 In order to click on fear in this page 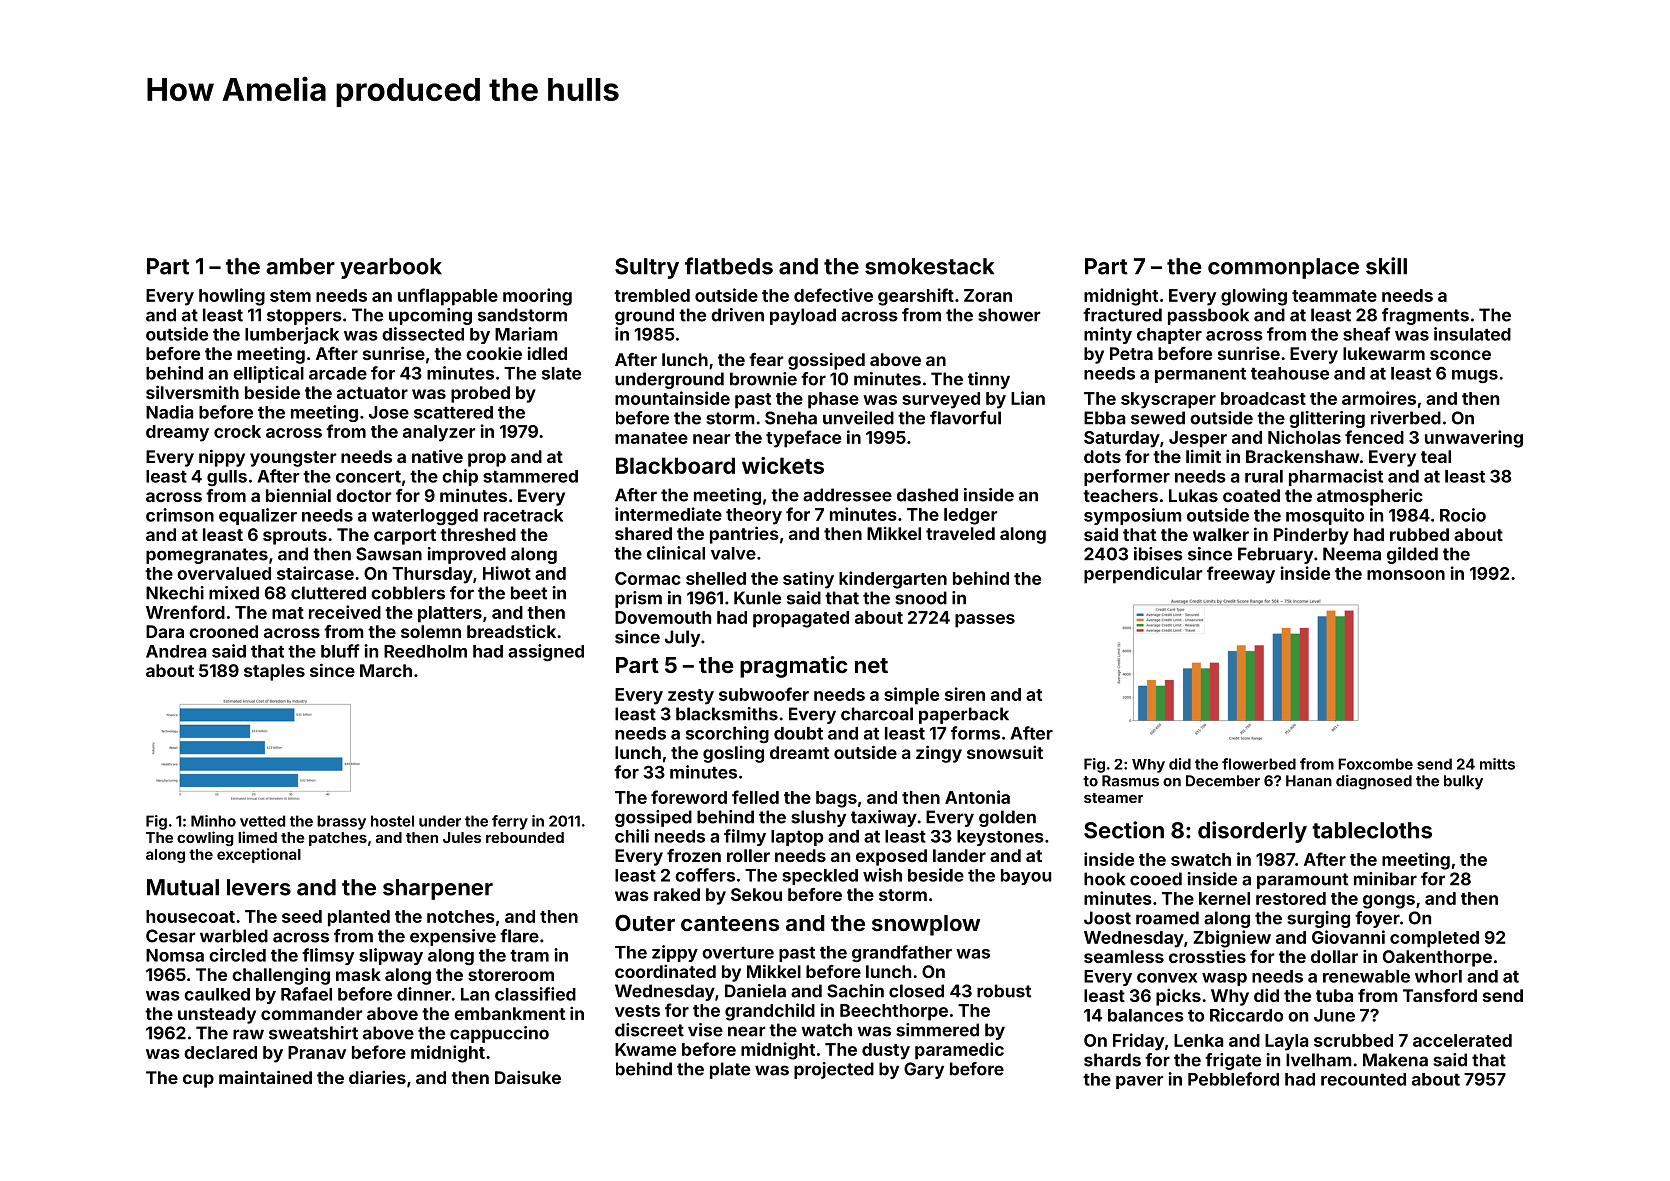, I will do `click(766, 359)`.
